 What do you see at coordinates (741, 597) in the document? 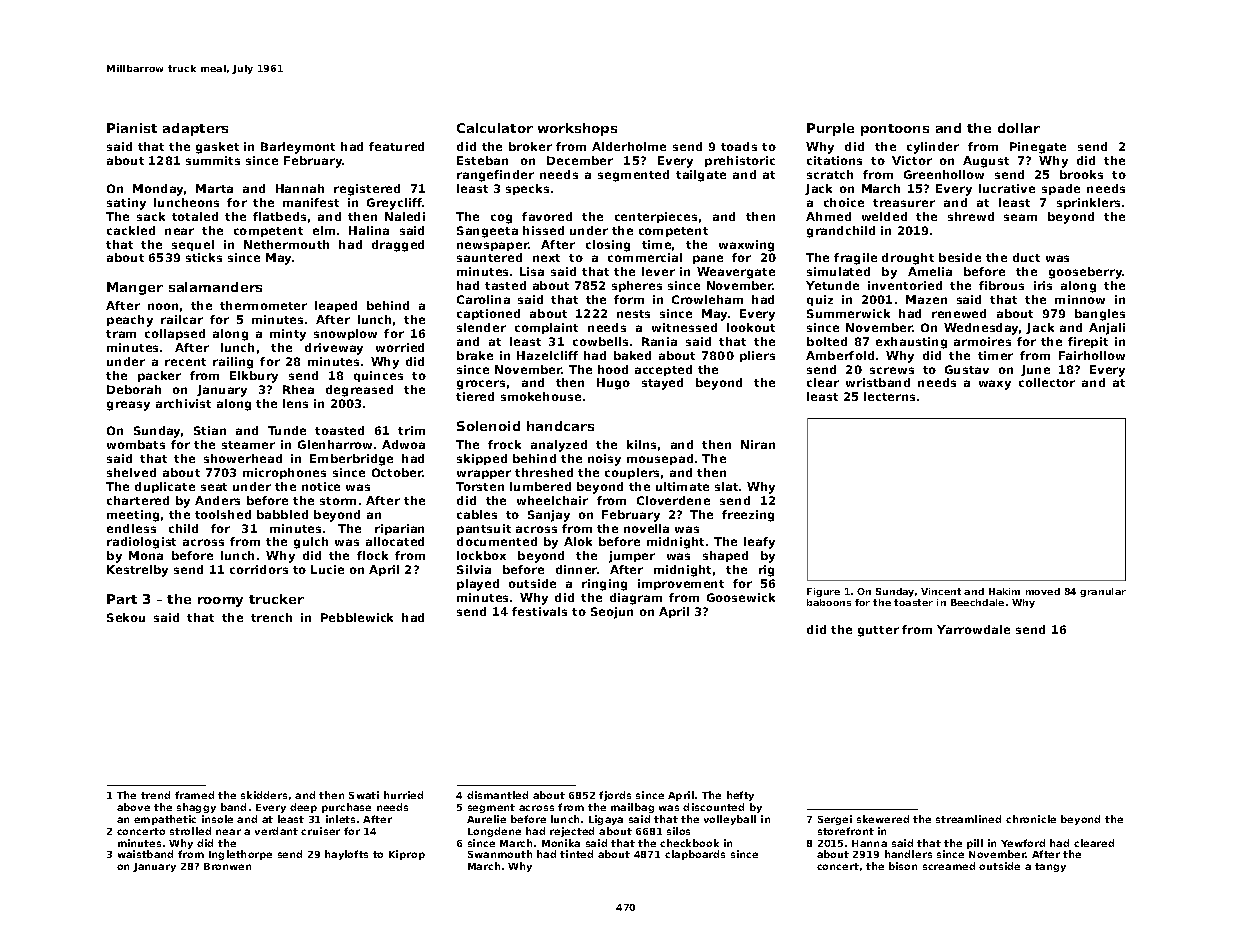
I see `Goosewick` at bounding box center [741, 597].
